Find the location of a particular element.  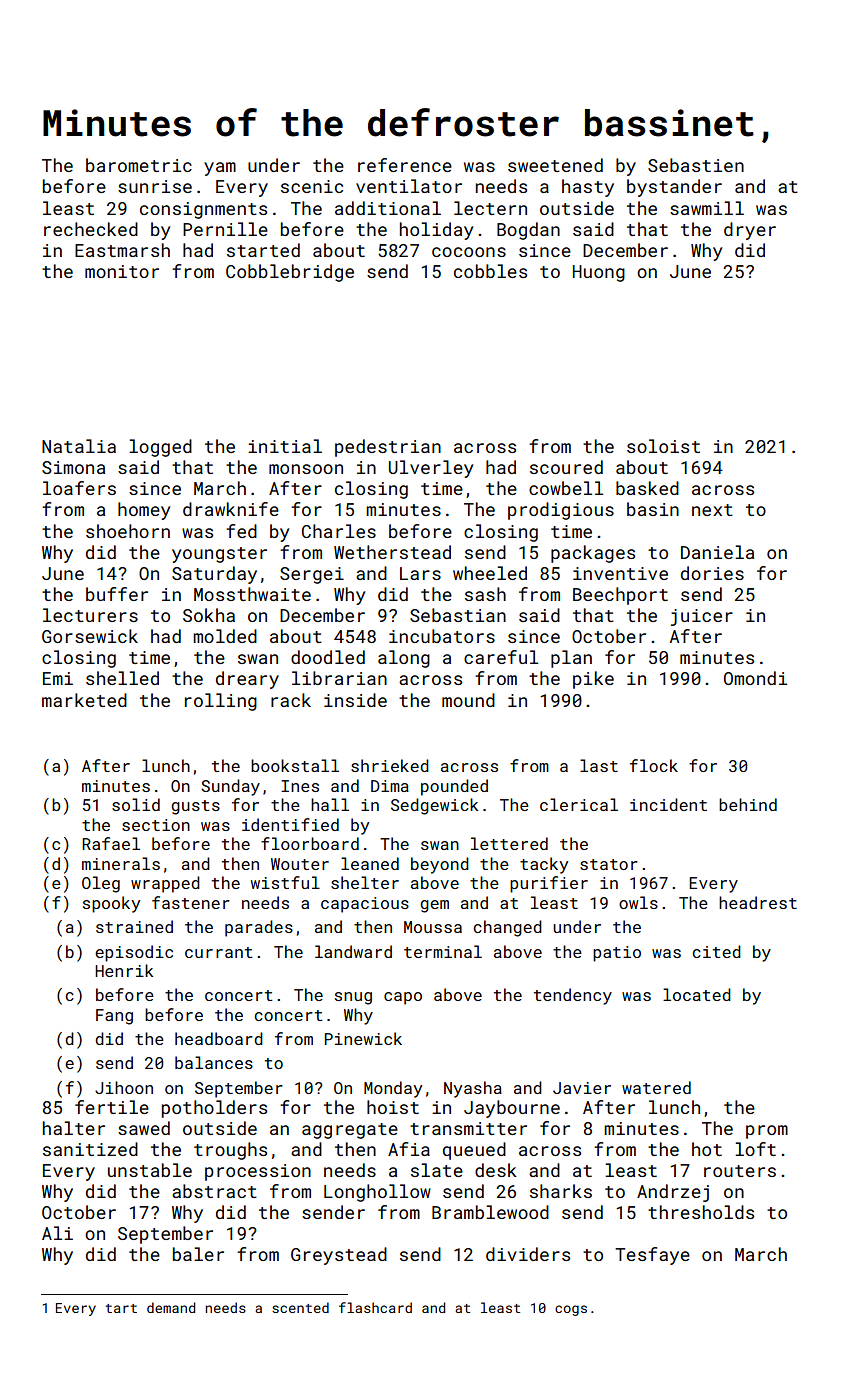

incident is located at coordinates (668, 804).
